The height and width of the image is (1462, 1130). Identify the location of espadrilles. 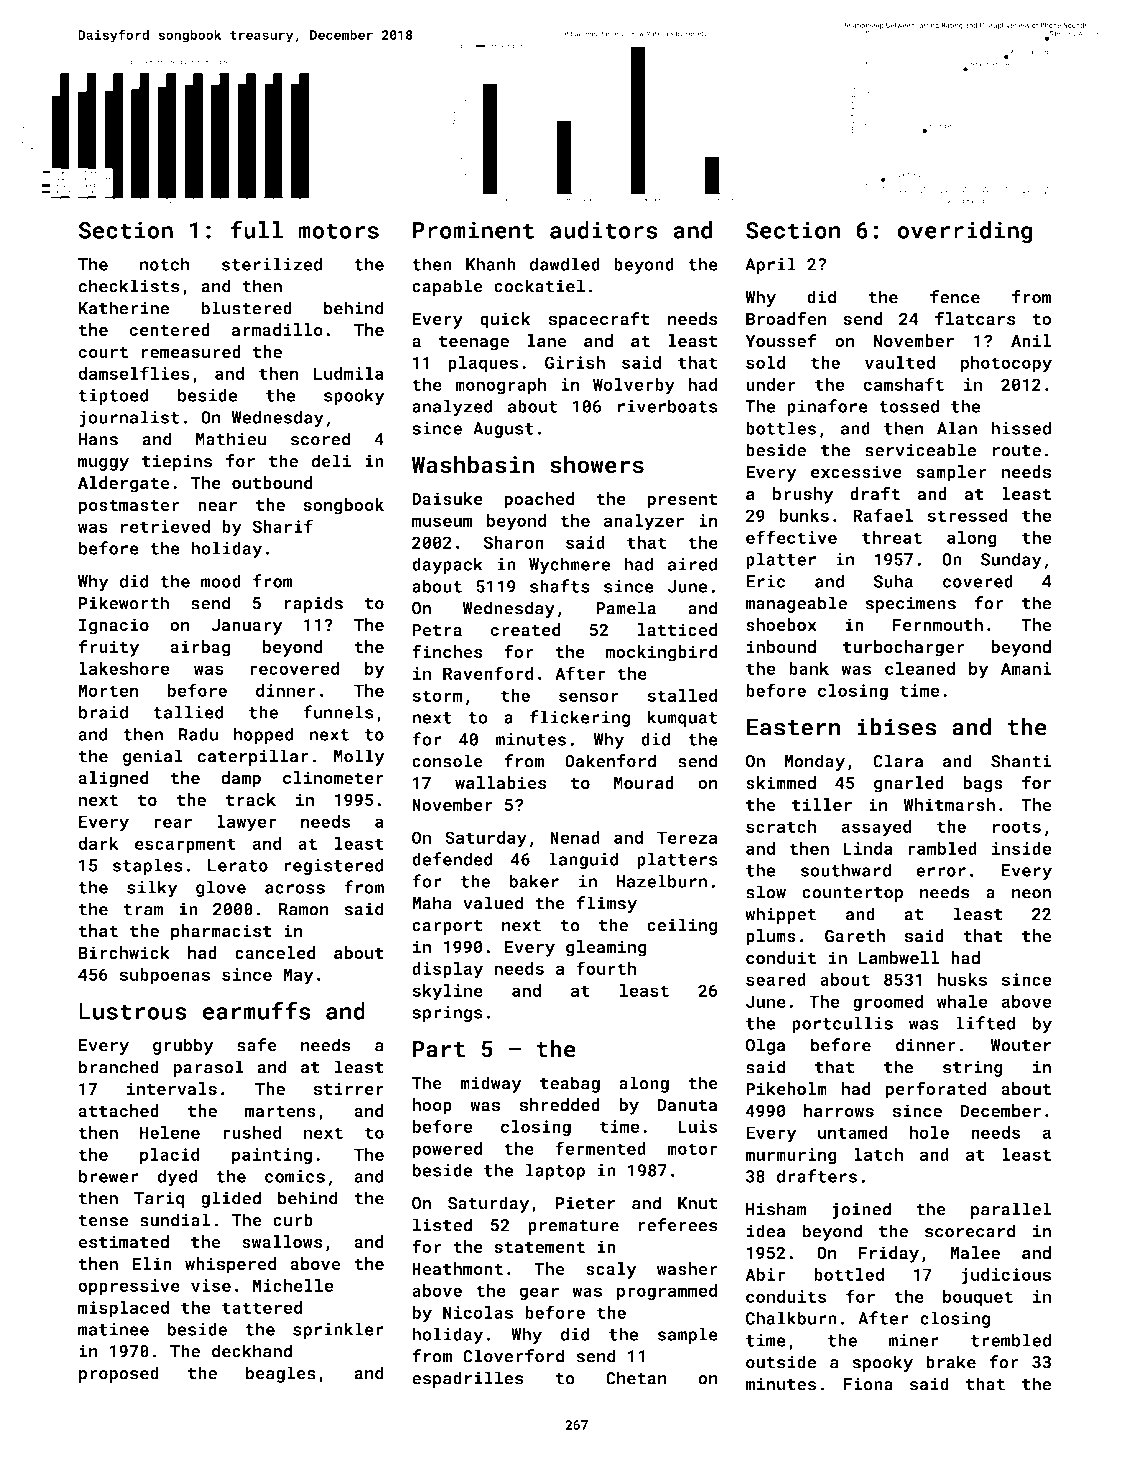
(468, 1379).
